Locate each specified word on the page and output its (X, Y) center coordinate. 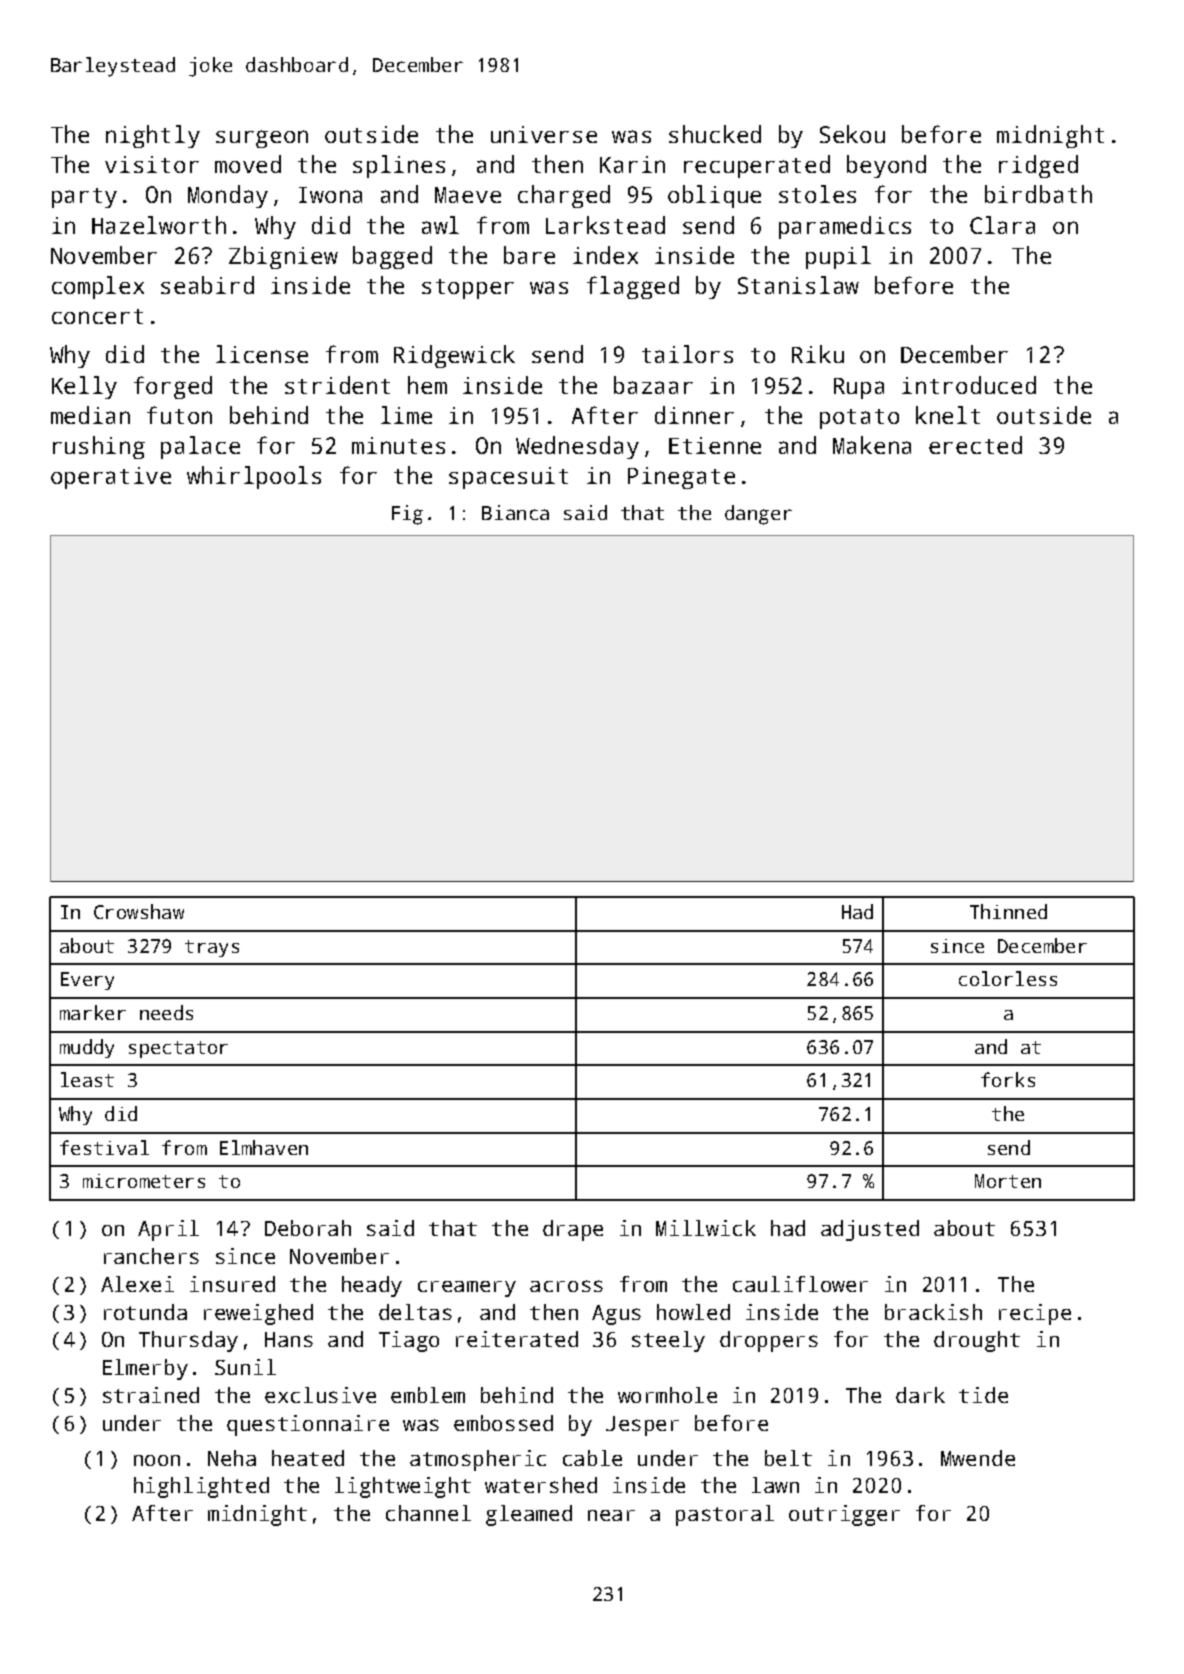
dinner (694, 415)
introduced (969, 385)
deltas (415, 1312)
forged (173, 387)
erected (975, 445)
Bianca (515, 512)
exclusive (320, 1395)
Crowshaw (139, 911)
